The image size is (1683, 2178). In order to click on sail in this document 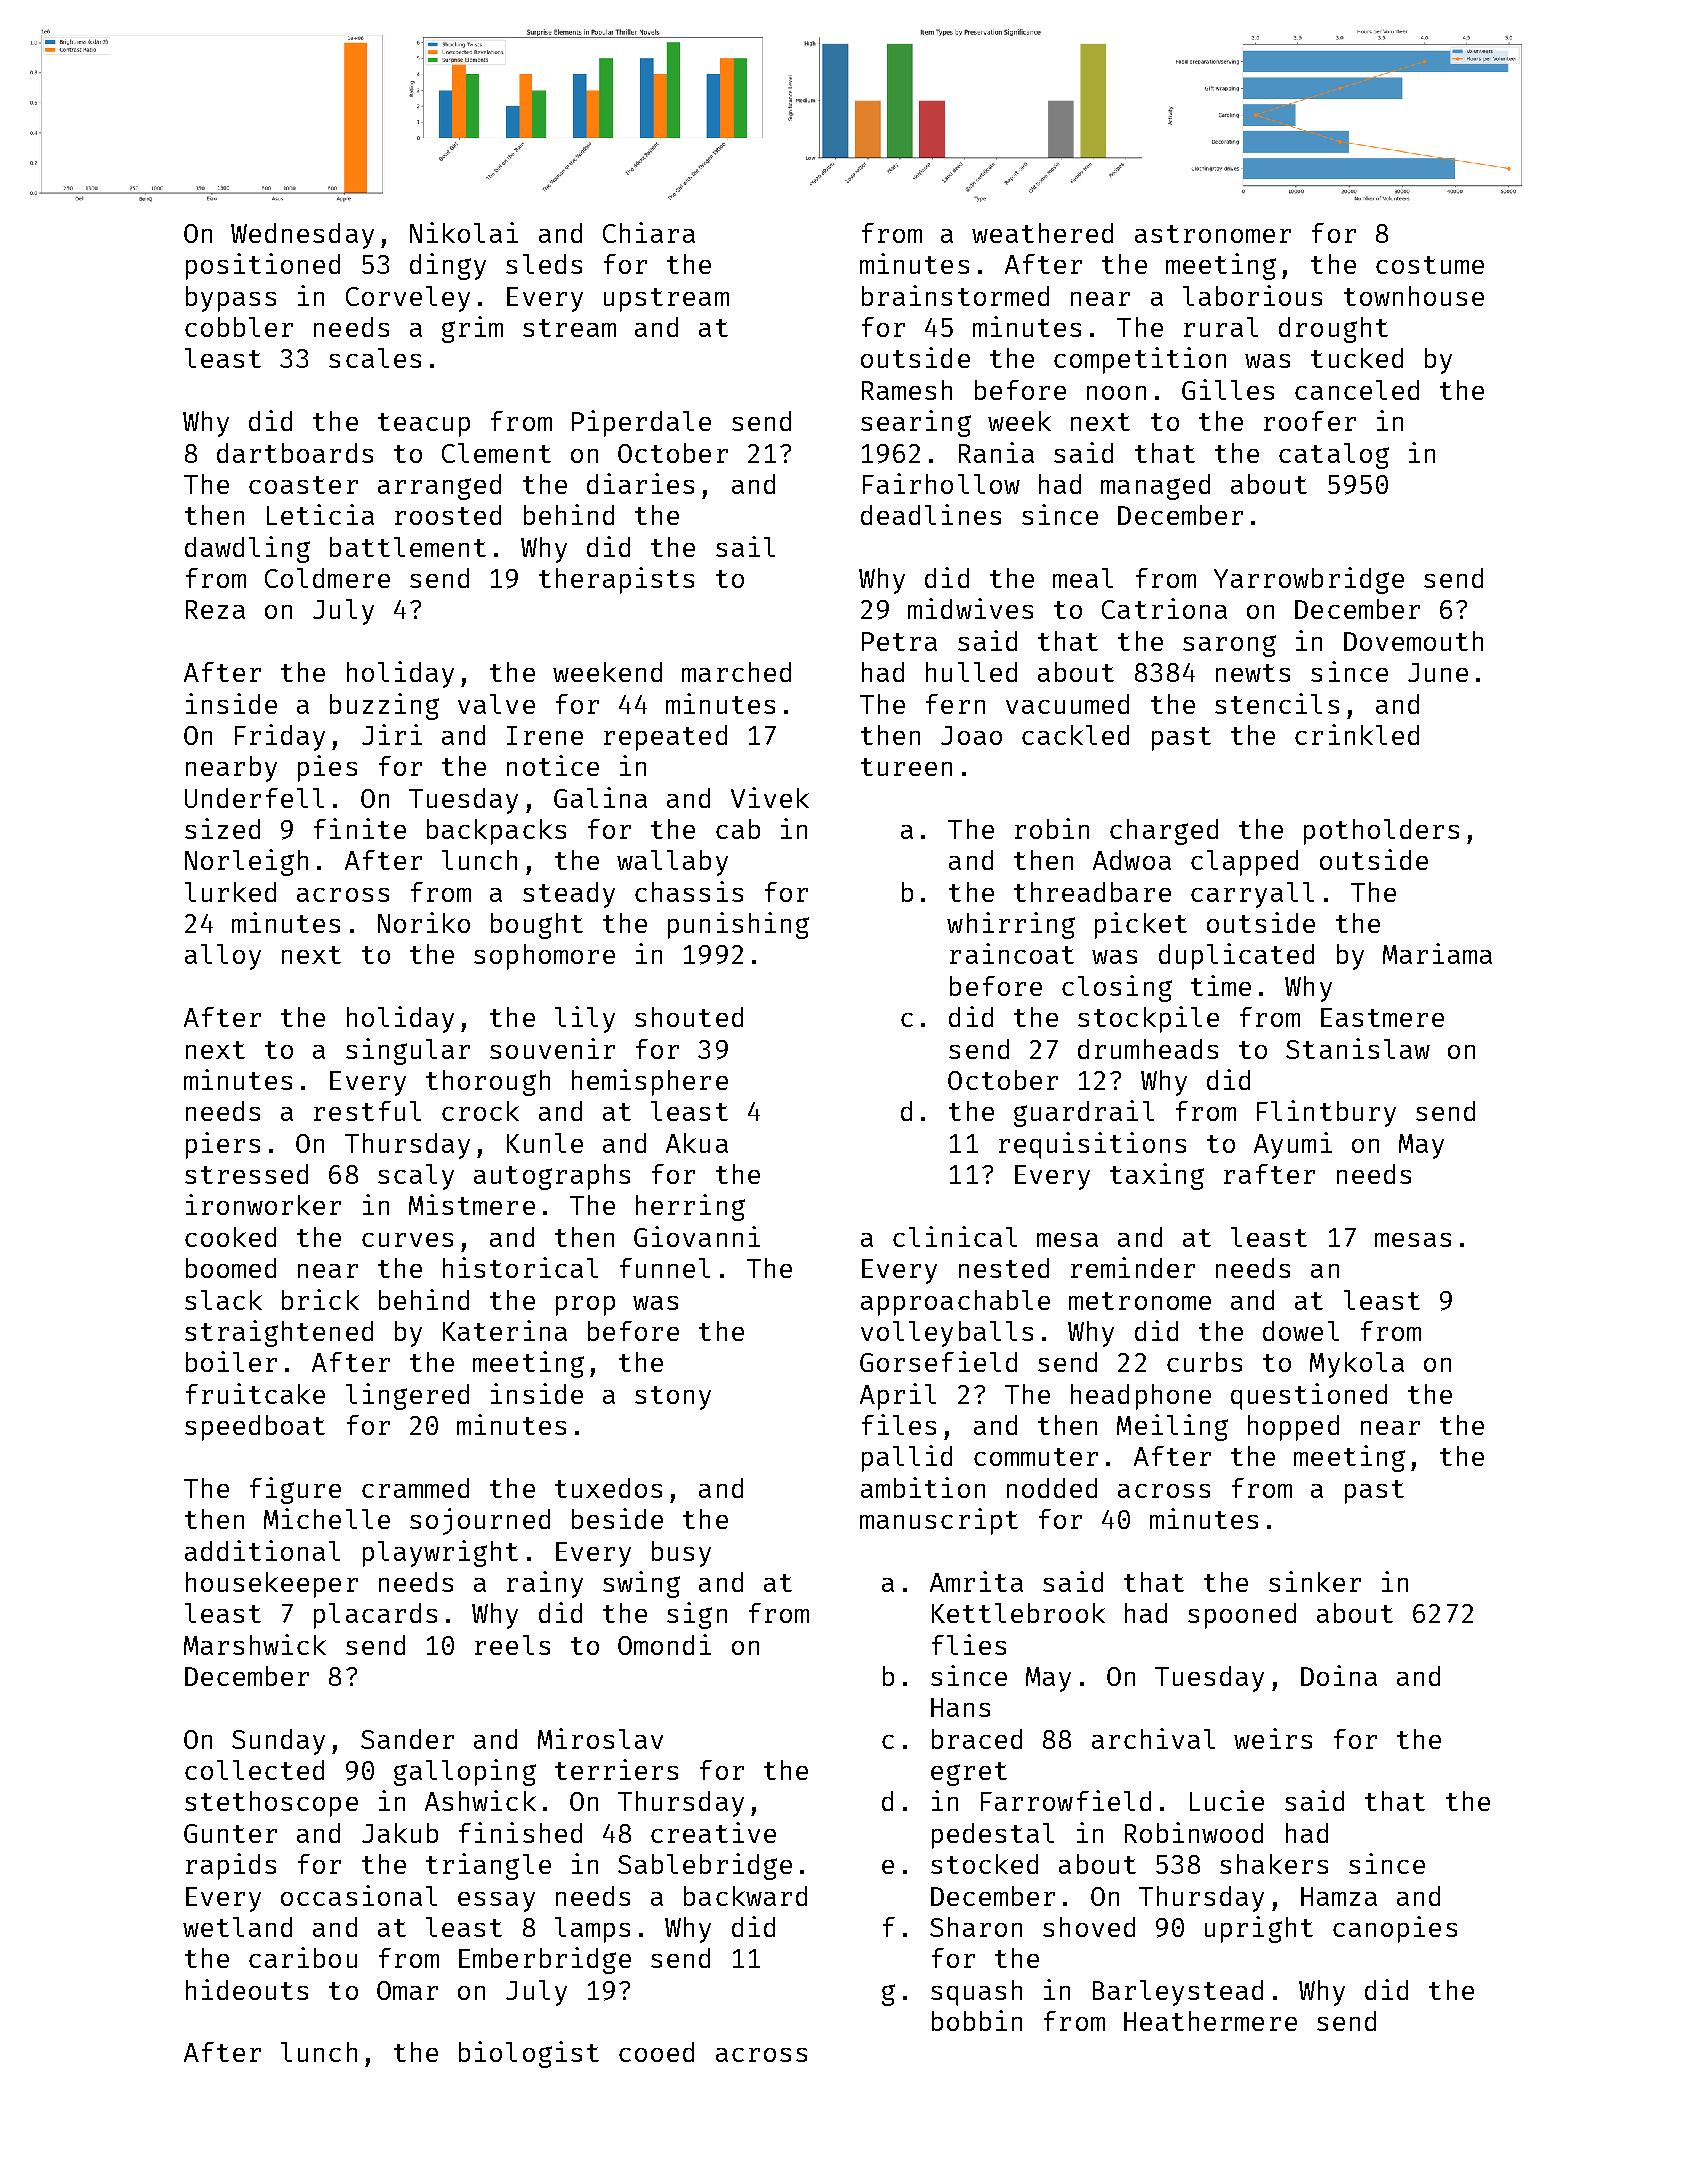, I will do `click(745, 546)`.
